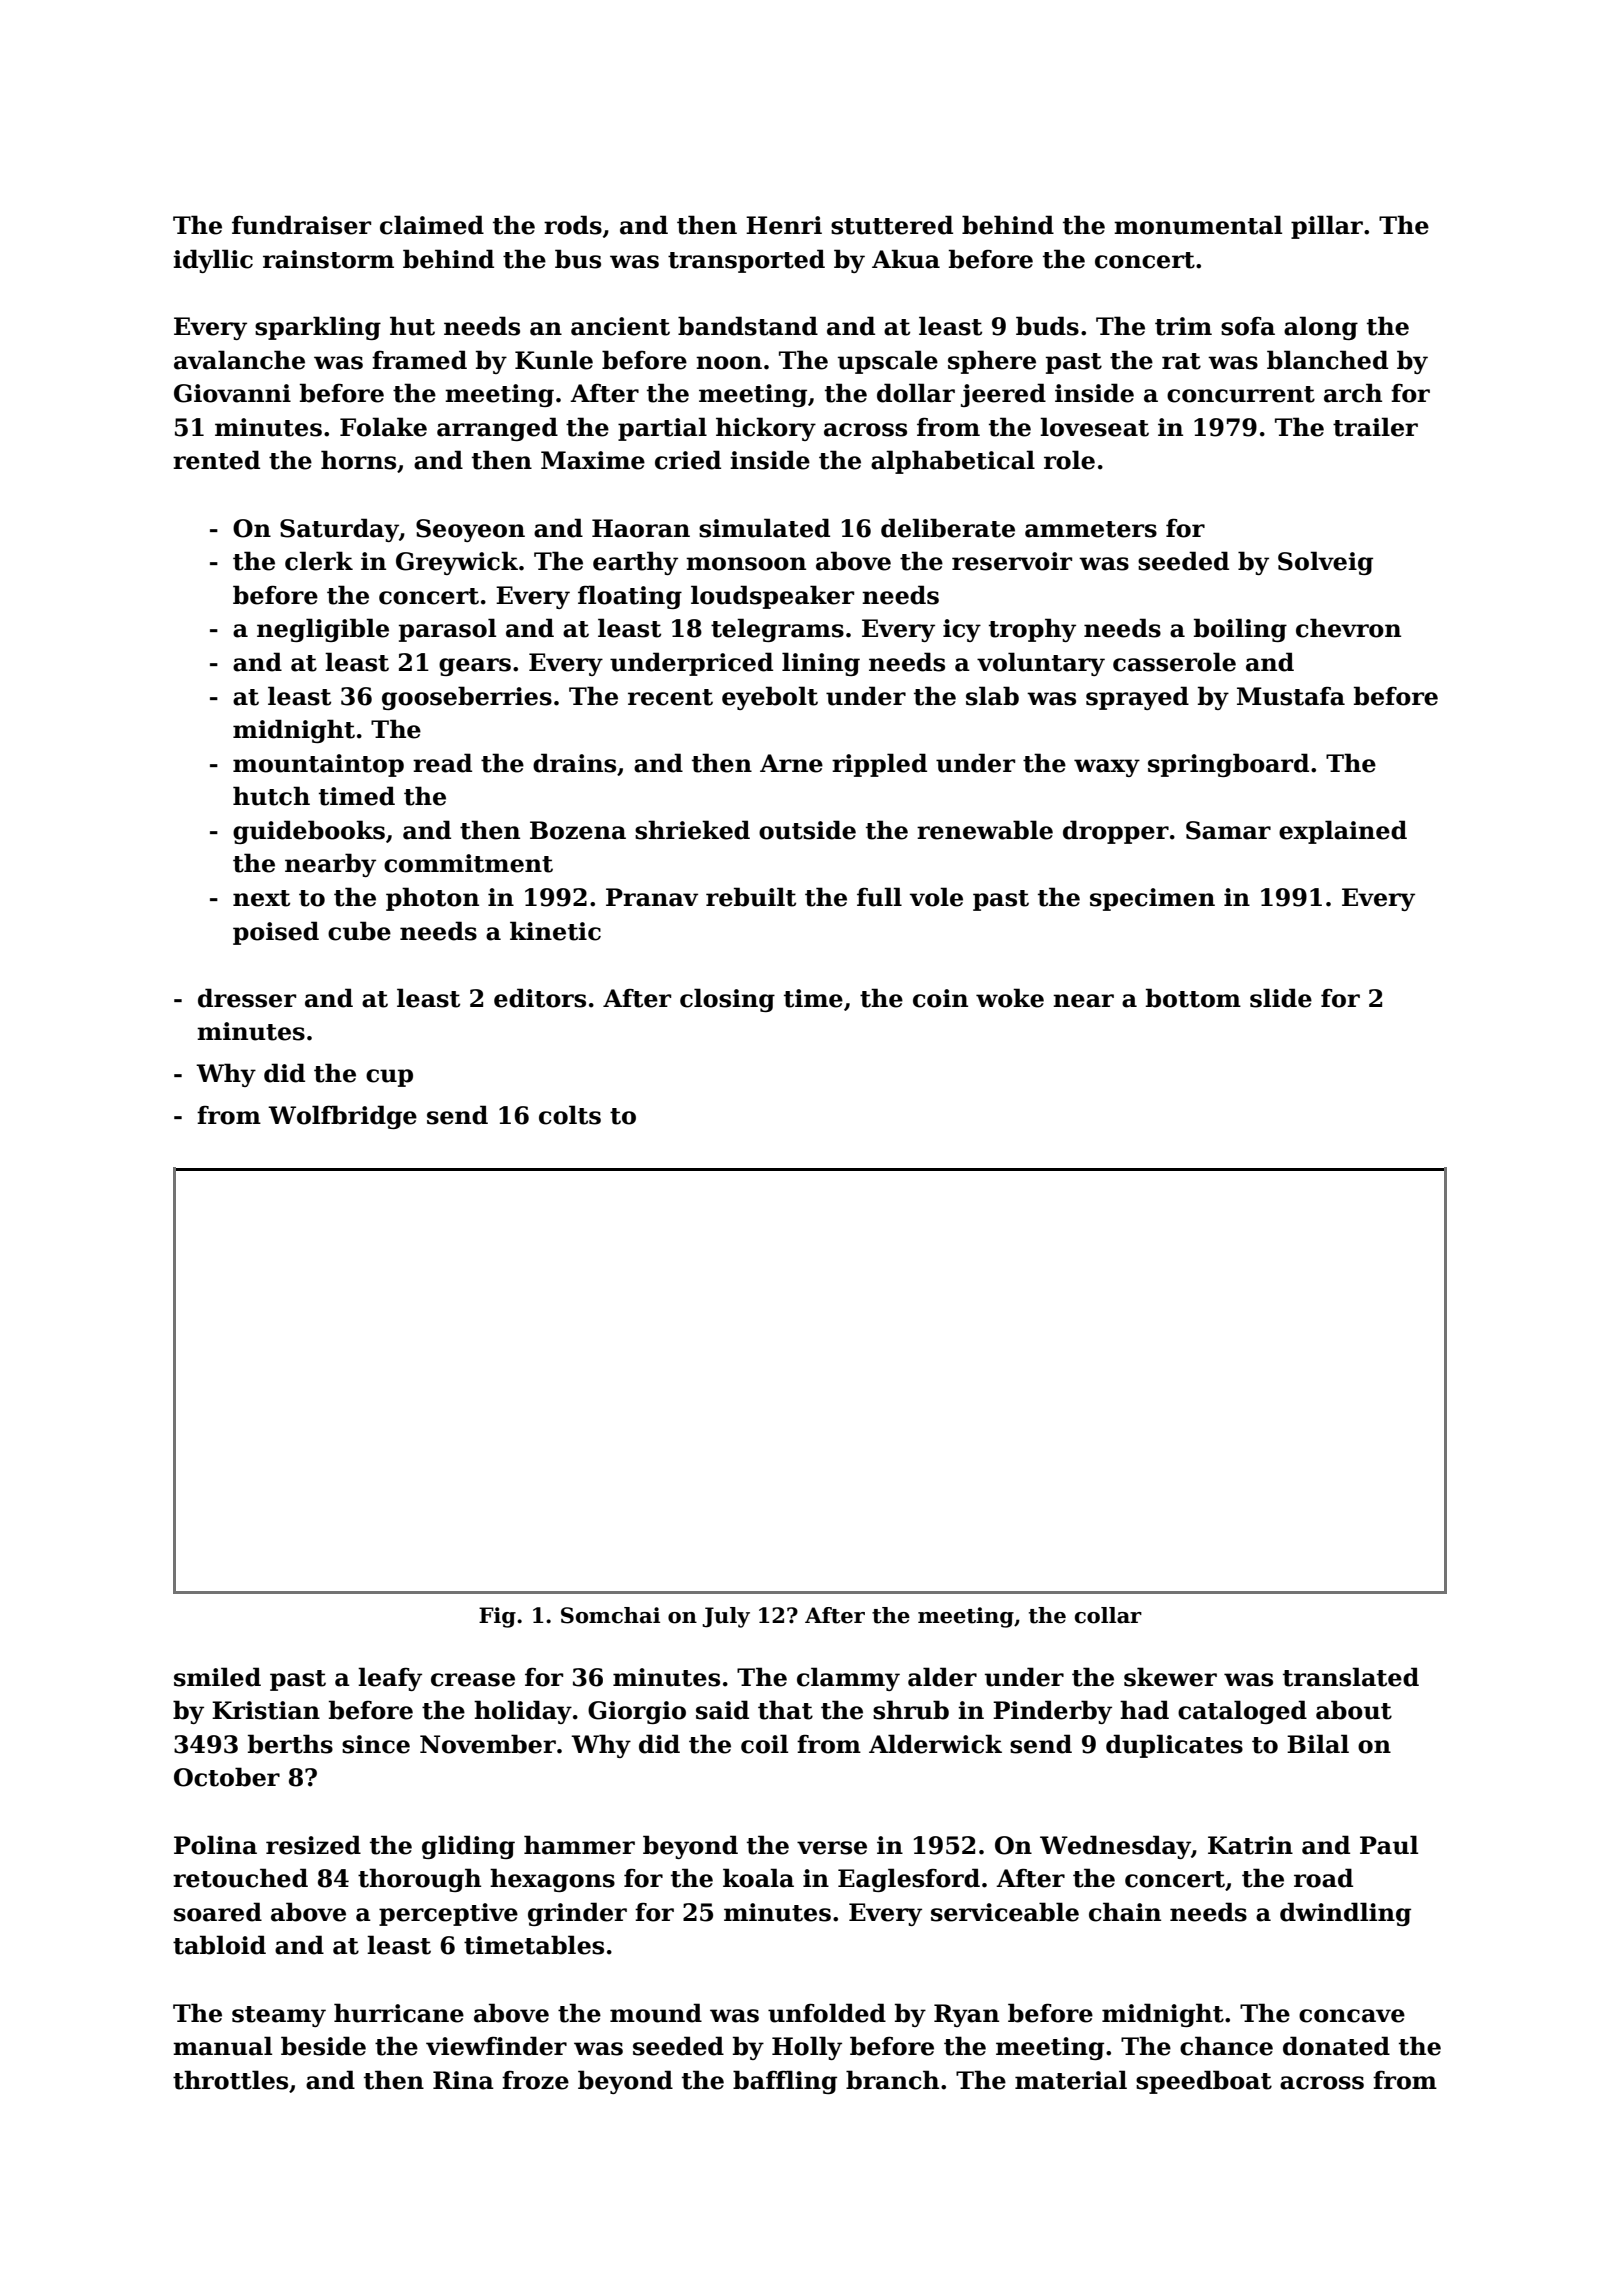  I want to click on hurricane, so click(399, 2013).
